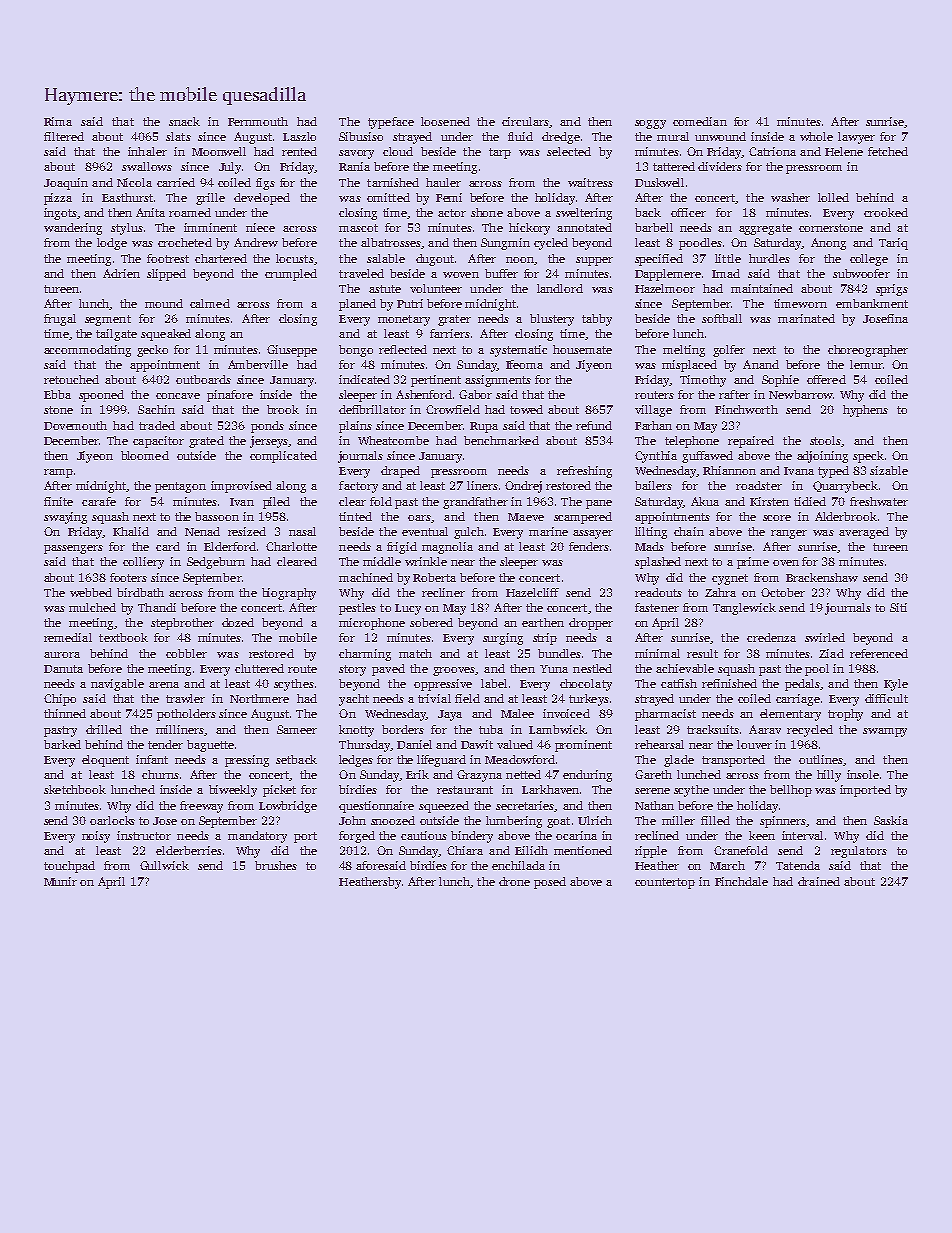 This screenshot has width=952, height=1233. What do you see at coordinates (590, 182) in the screenshot?
I see `waitress` at bounding box center [590, 182].
